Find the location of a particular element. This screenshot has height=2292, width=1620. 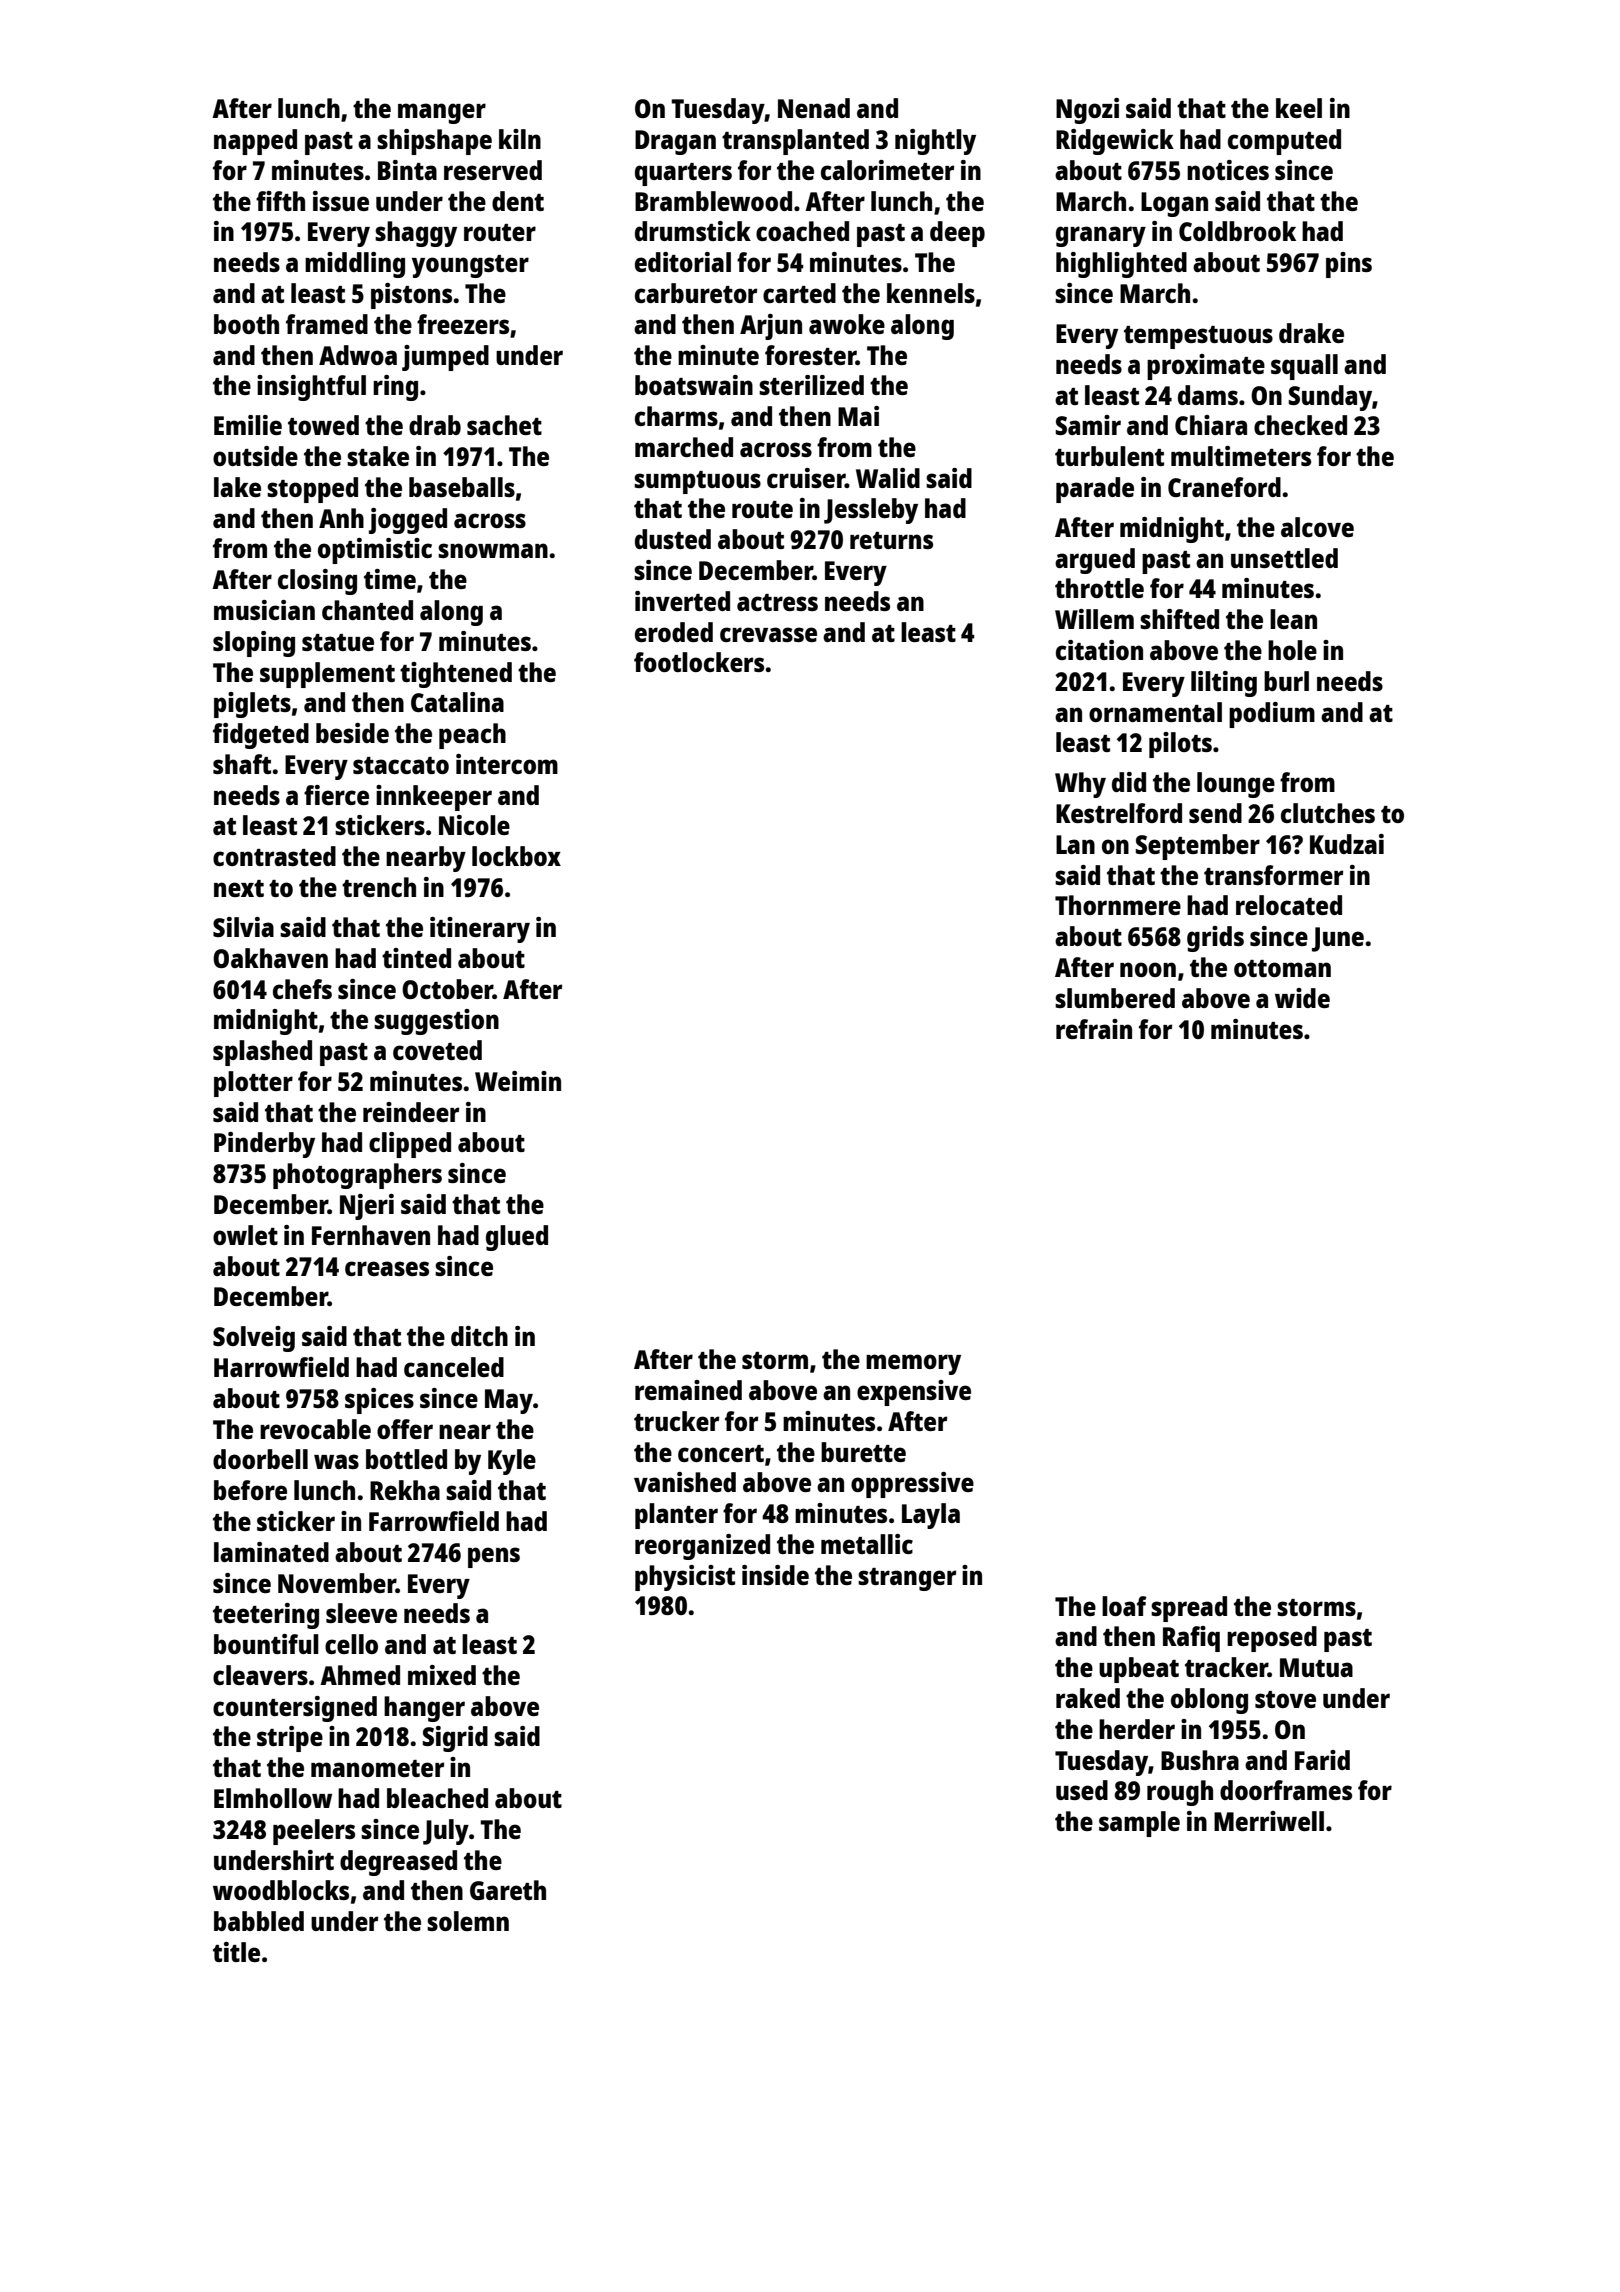

Ngozi is located at coordinates (1087, 111).
